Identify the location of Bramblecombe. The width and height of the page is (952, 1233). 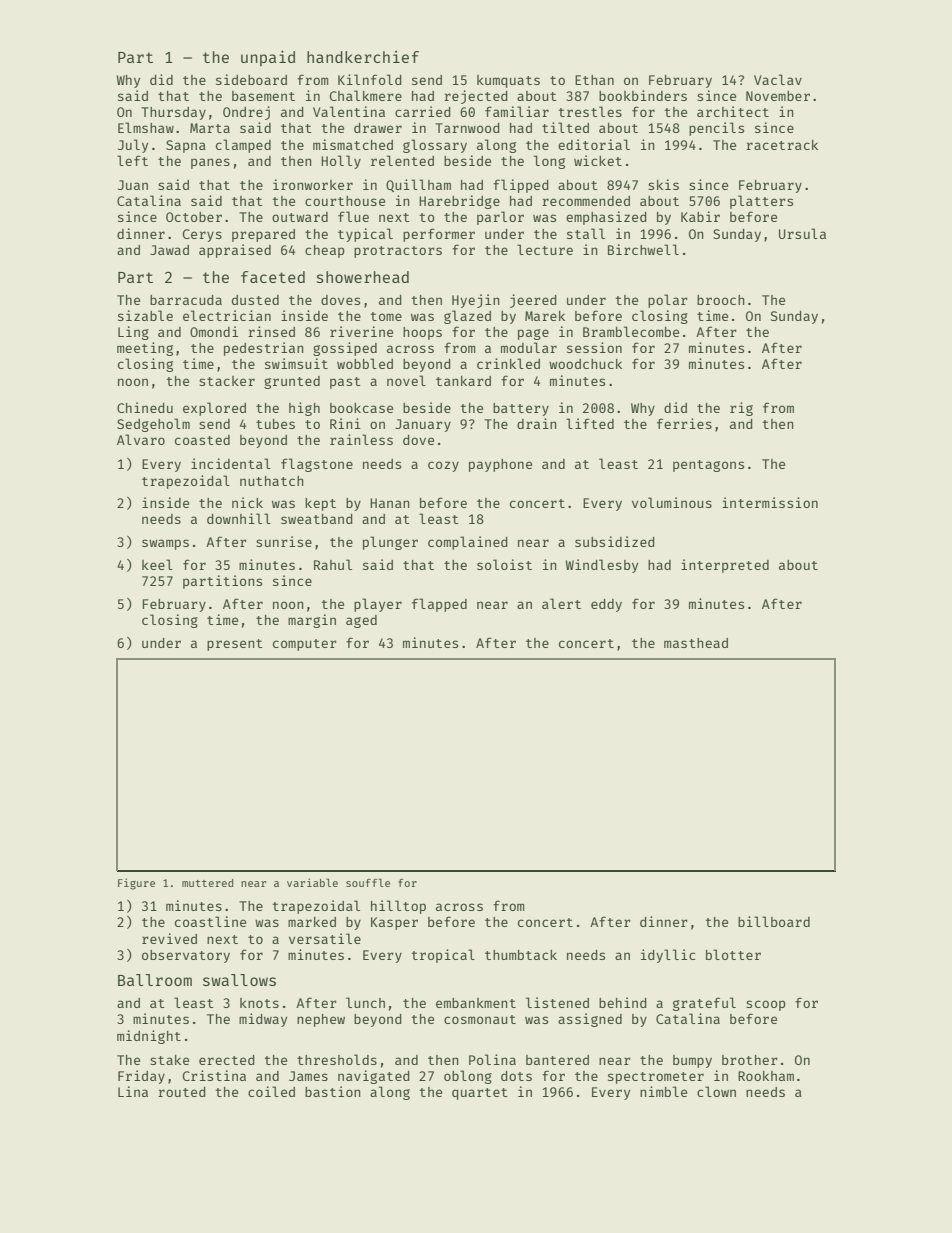
(631, 331).
